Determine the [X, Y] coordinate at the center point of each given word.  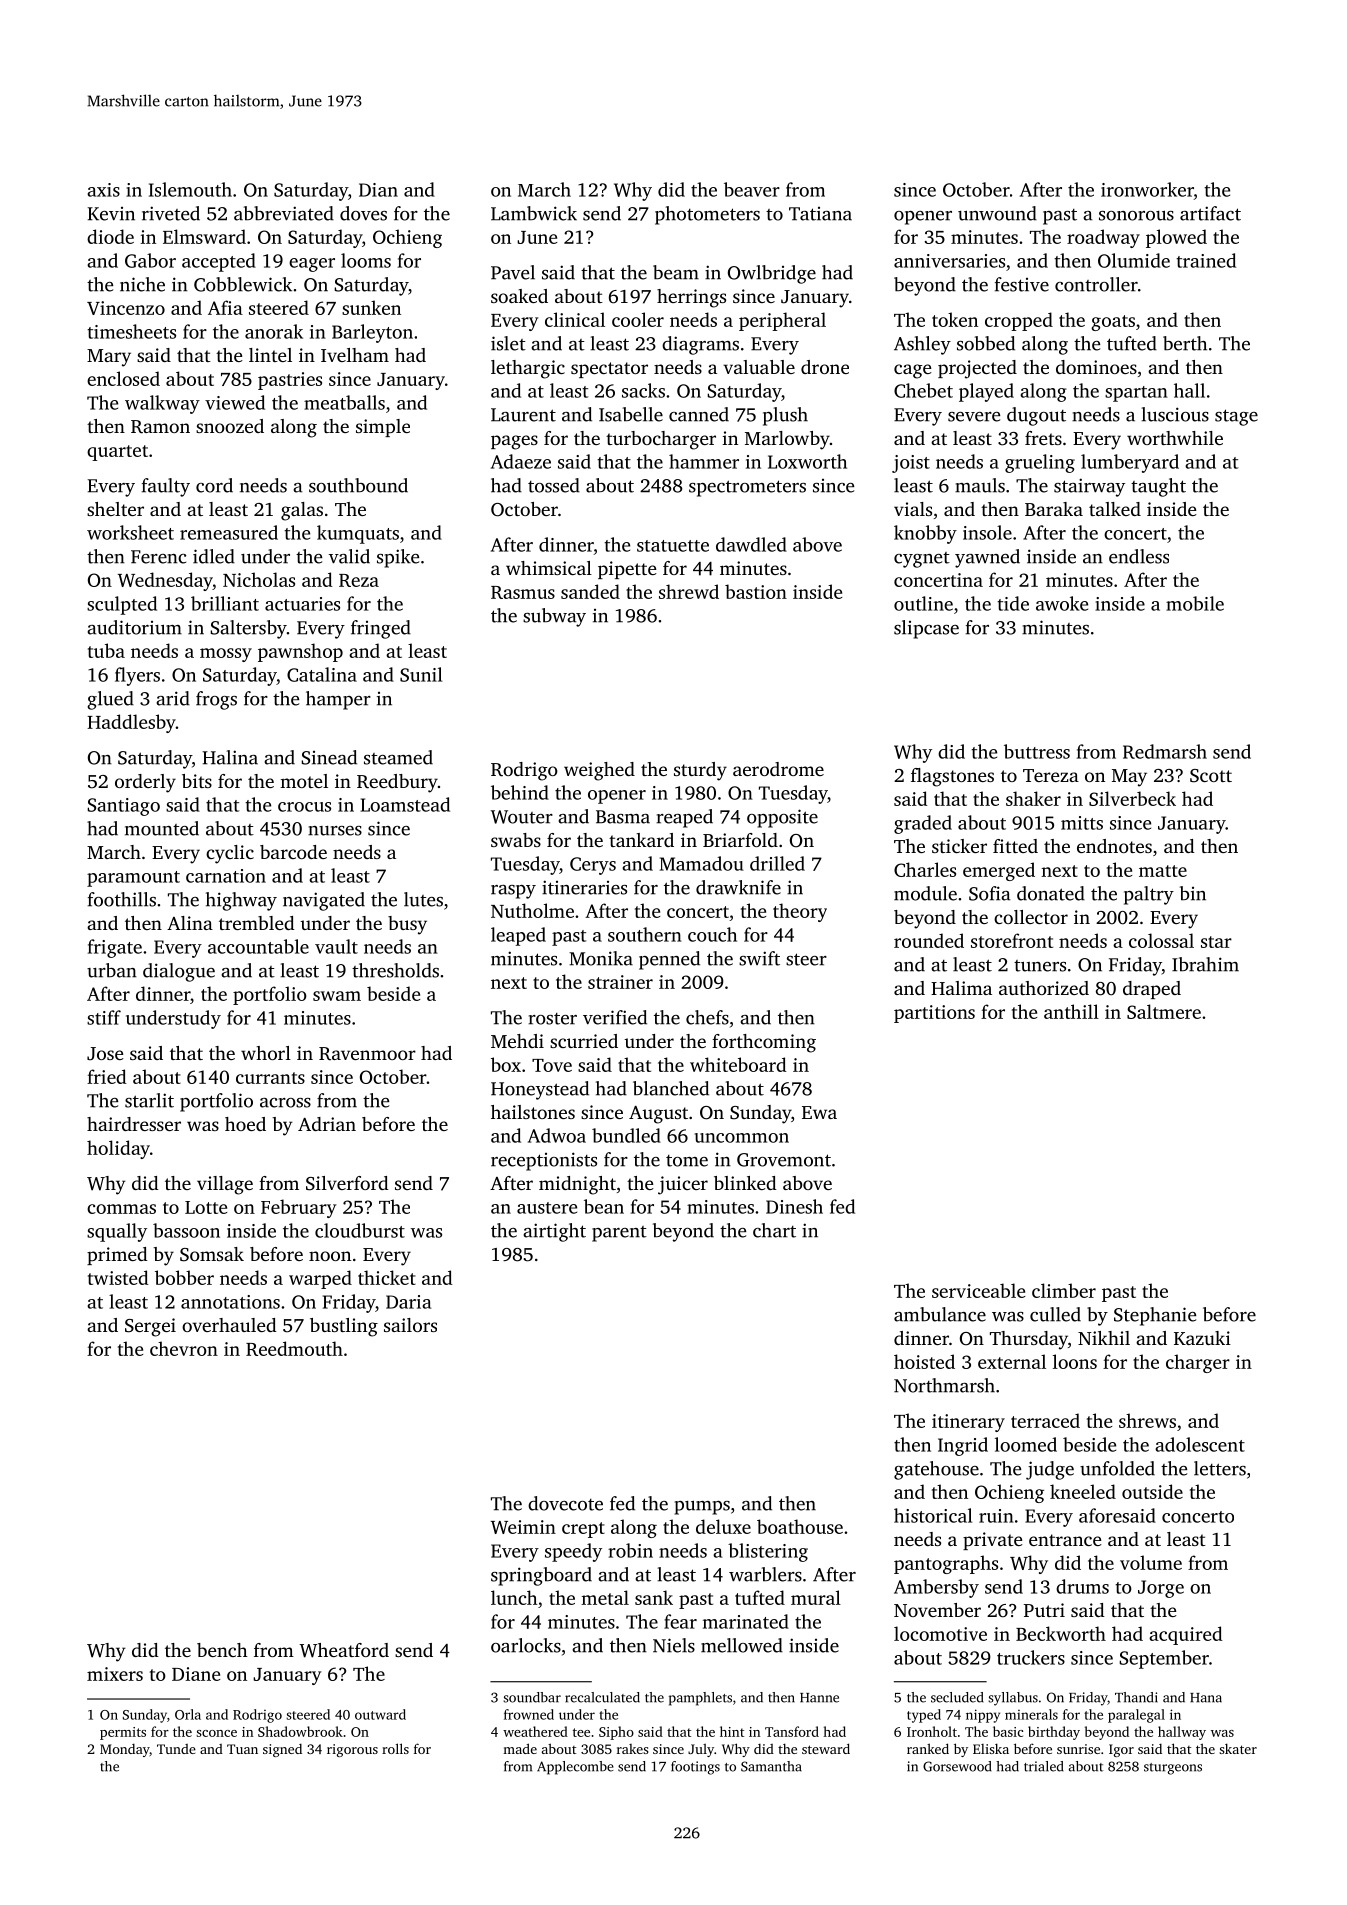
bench [222, 1650]
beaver [752, 189]
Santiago [123, 807]
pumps [702, 1508]
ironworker [1147, 189]
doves [363, 213]
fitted [1015, 846]
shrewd [689, 591]
